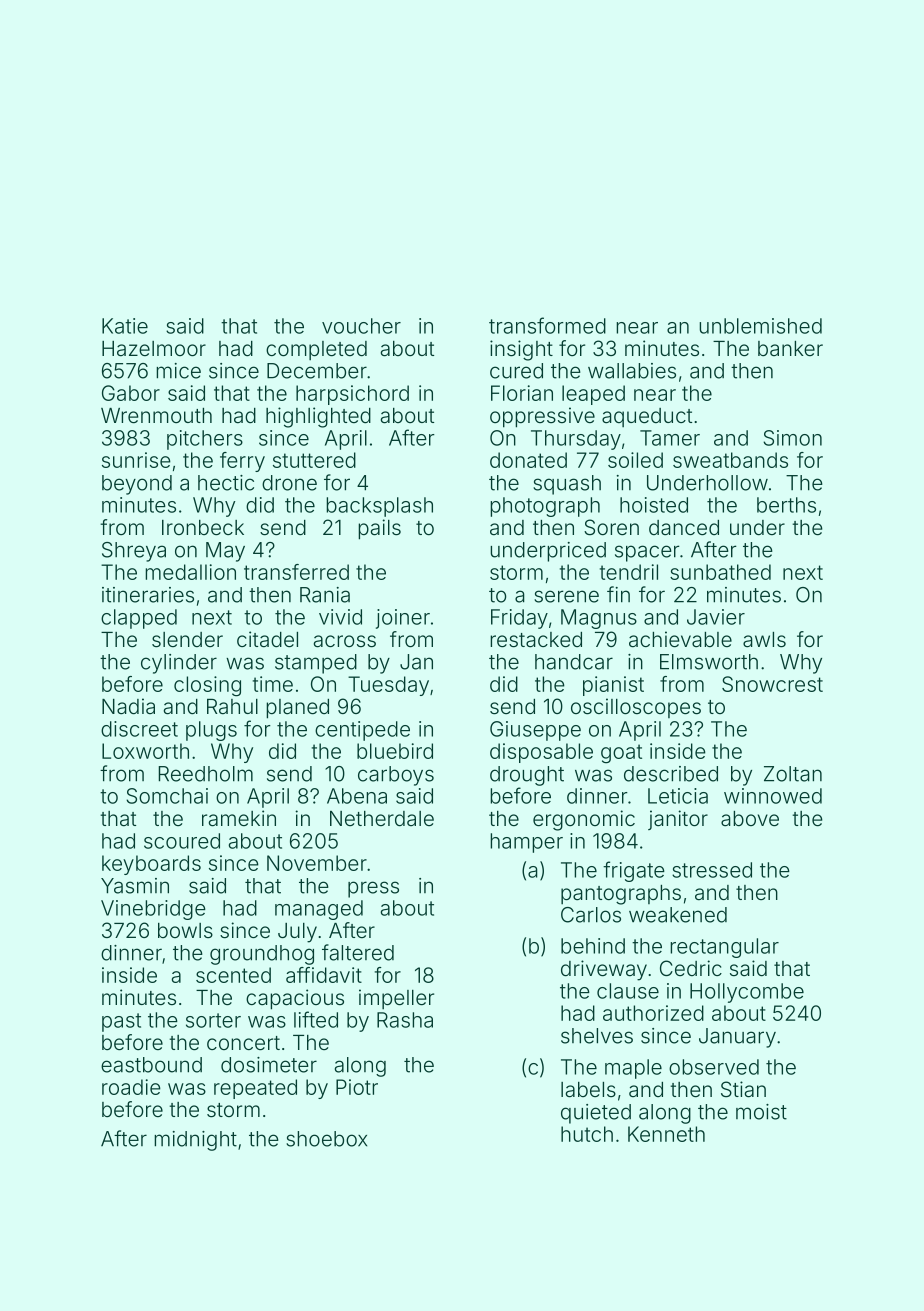 Image resolution: width=924 pixels, height=1311 pixels. I want to click on shelves, so click(597, 1036).
